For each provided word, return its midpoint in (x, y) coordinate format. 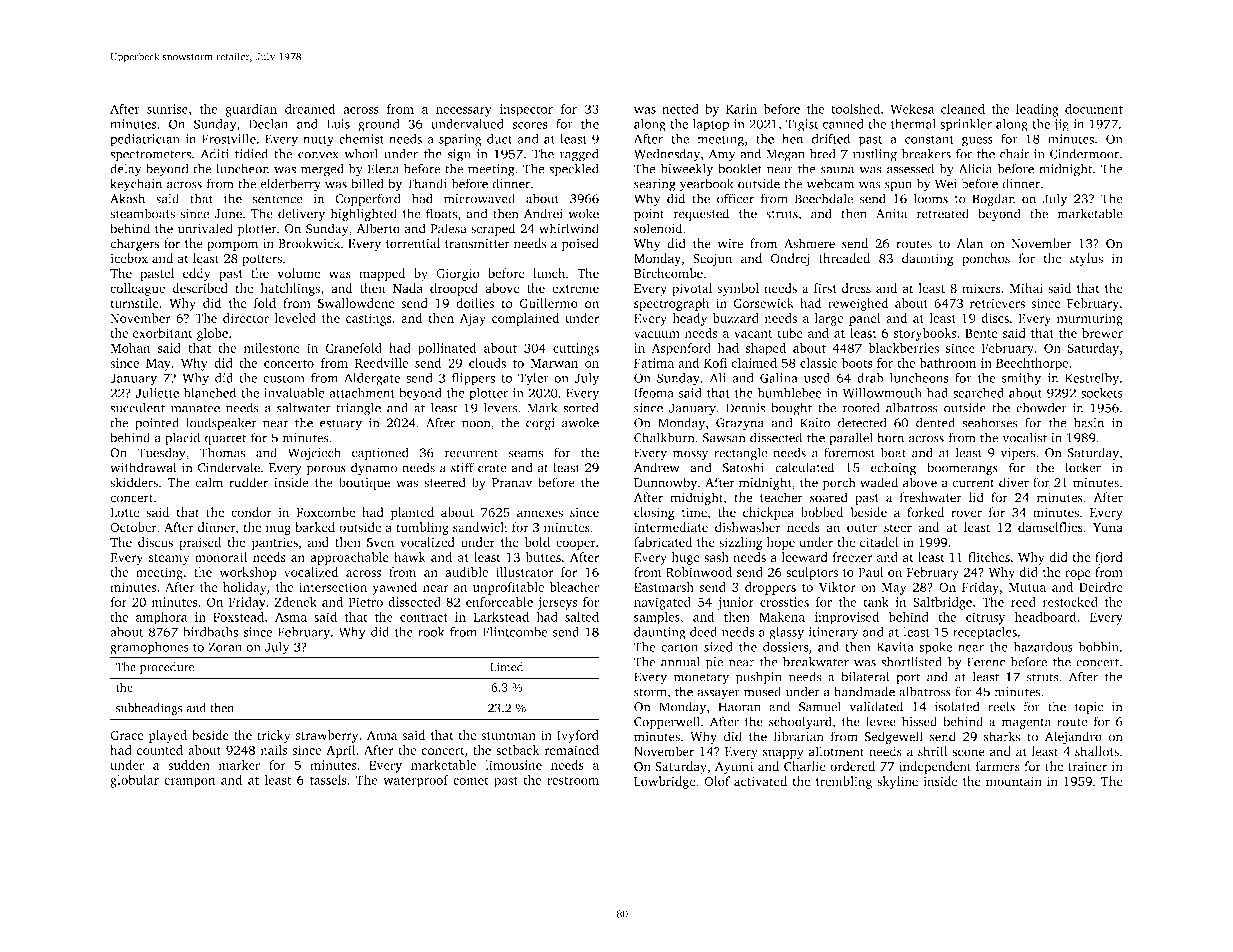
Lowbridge (664, 782)
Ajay (473, 319)
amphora (162, 618)
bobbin (1099, 646)
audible (466, 572)
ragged (579, 155)
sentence (277, 199)
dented (935, 422)
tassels (328, 780)
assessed (910, 169)
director (246, 318)
